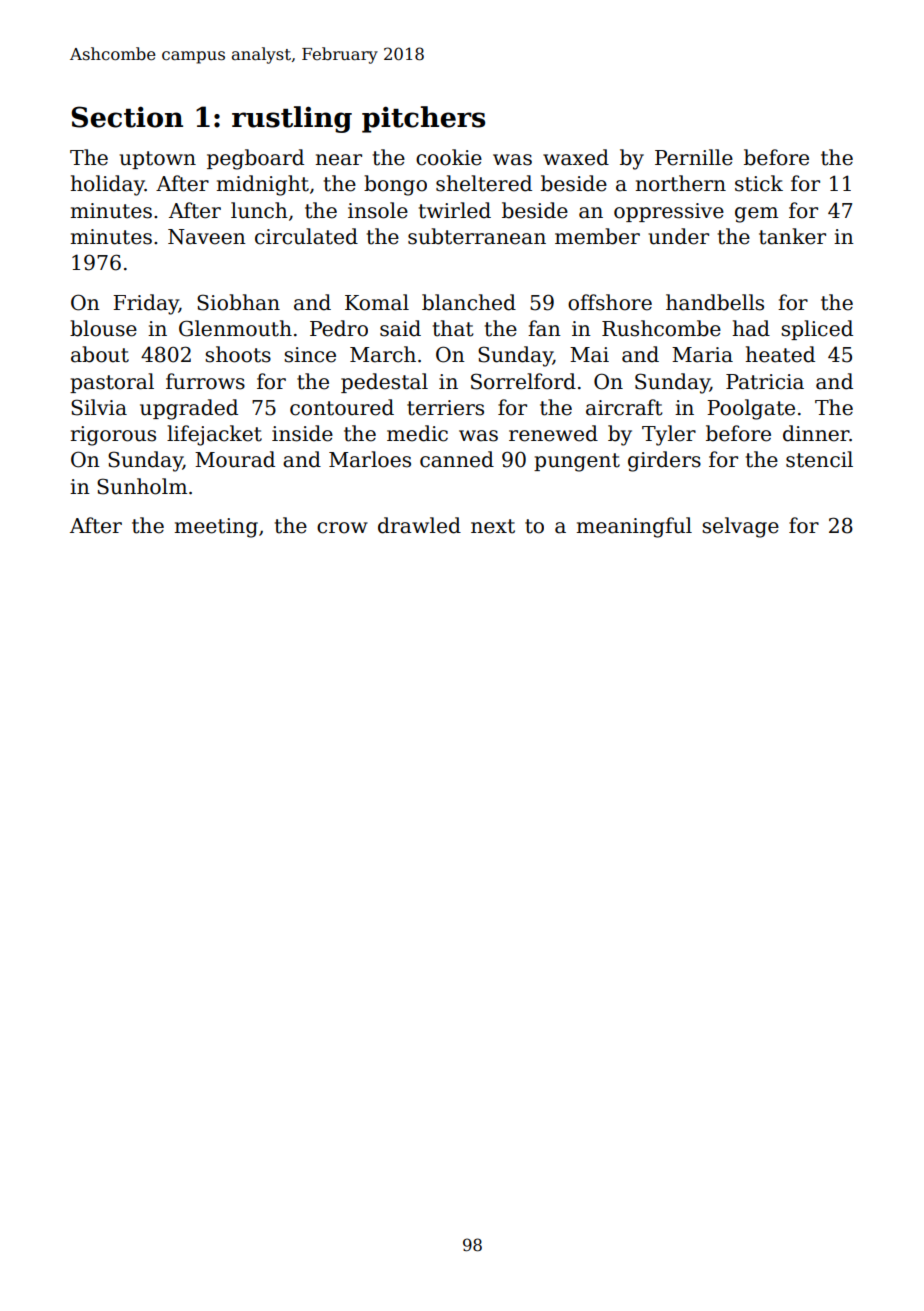 This image has width=924, height=1311. Describe the element at coordinates (817, 330) in the image. I see `spliced` at that location.
